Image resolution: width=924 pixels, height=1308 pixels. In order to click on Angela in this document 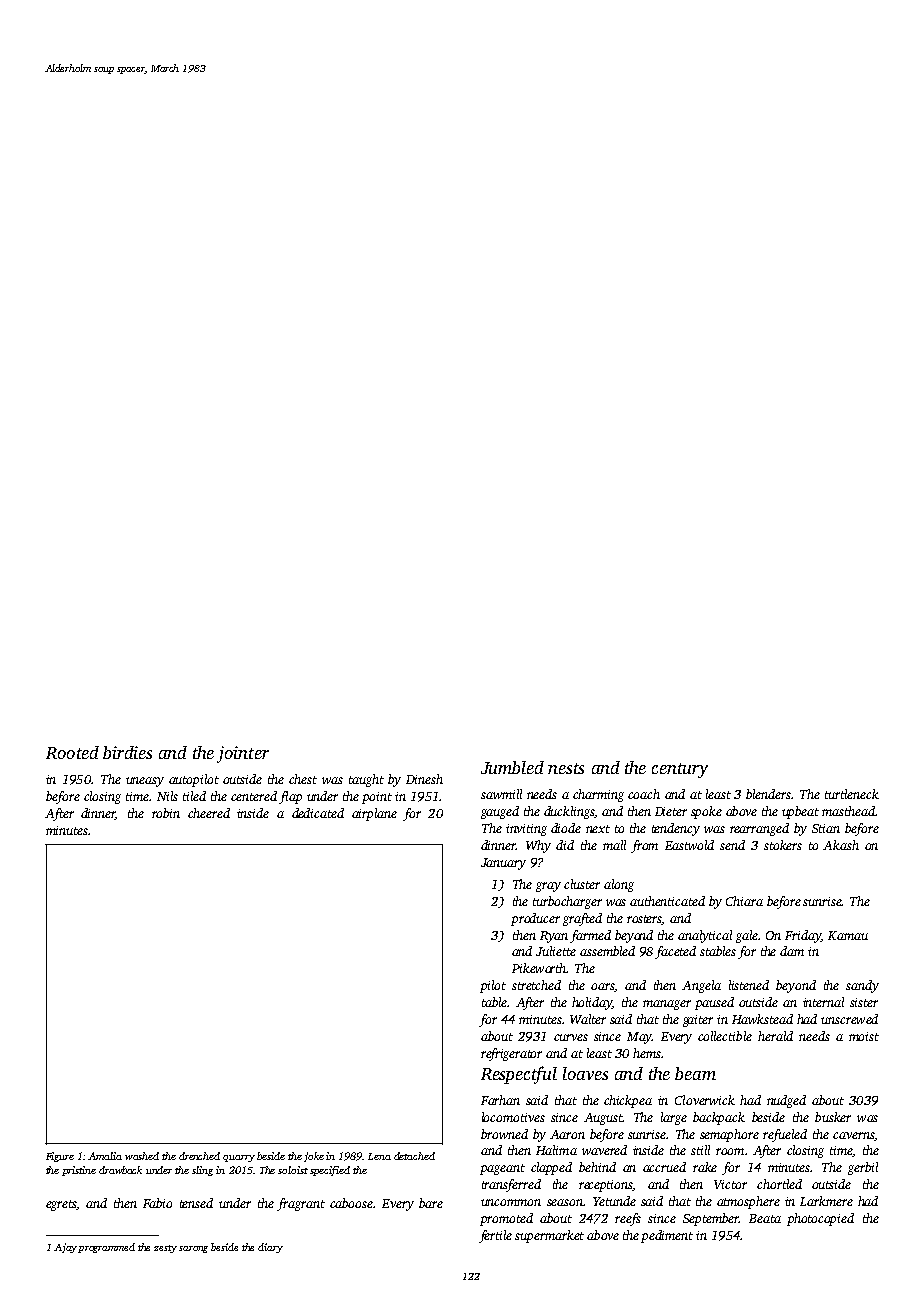, I will do `click(701, 986)`.
